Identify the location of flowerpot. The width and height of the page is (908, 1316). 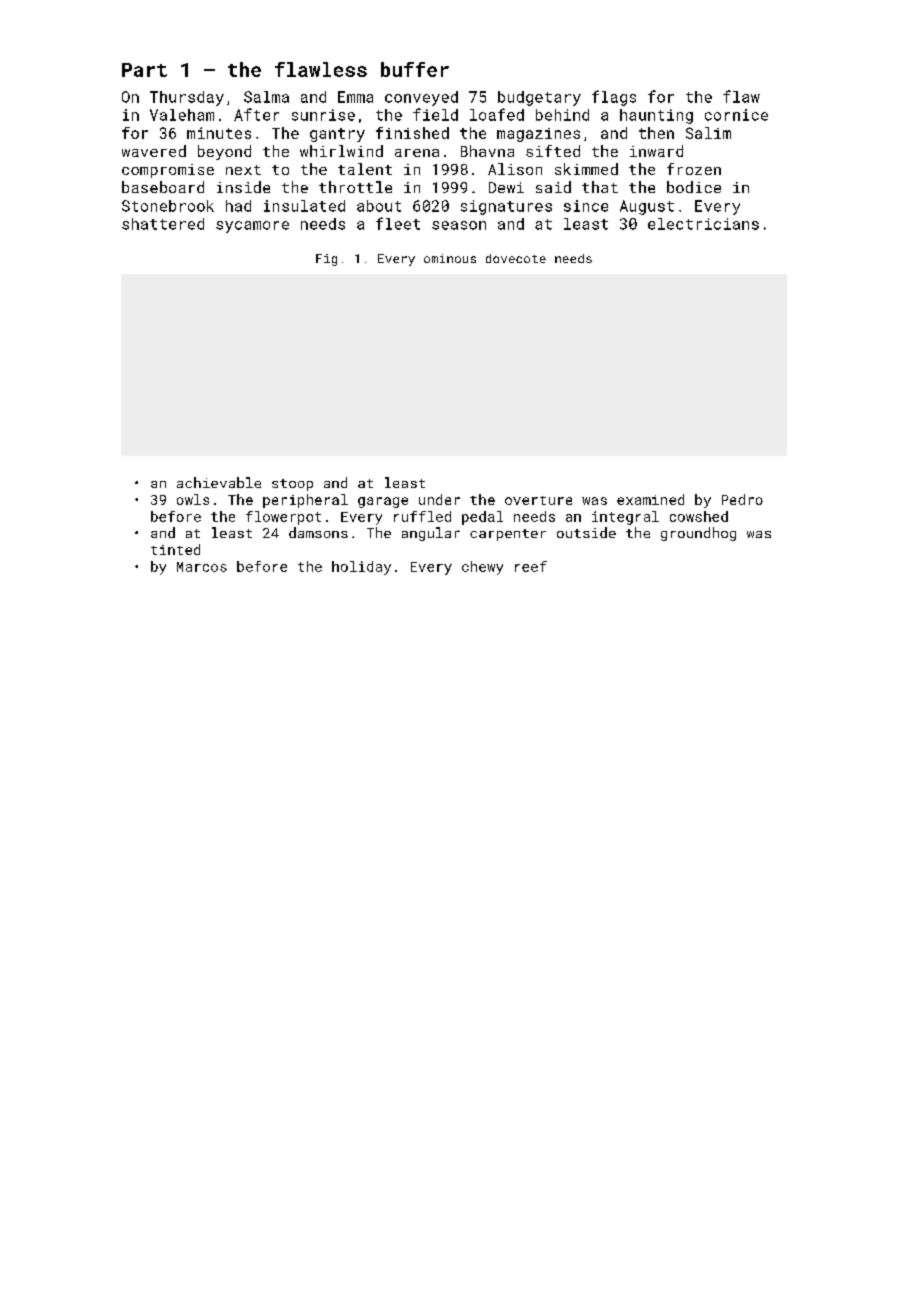
(283, 518).
